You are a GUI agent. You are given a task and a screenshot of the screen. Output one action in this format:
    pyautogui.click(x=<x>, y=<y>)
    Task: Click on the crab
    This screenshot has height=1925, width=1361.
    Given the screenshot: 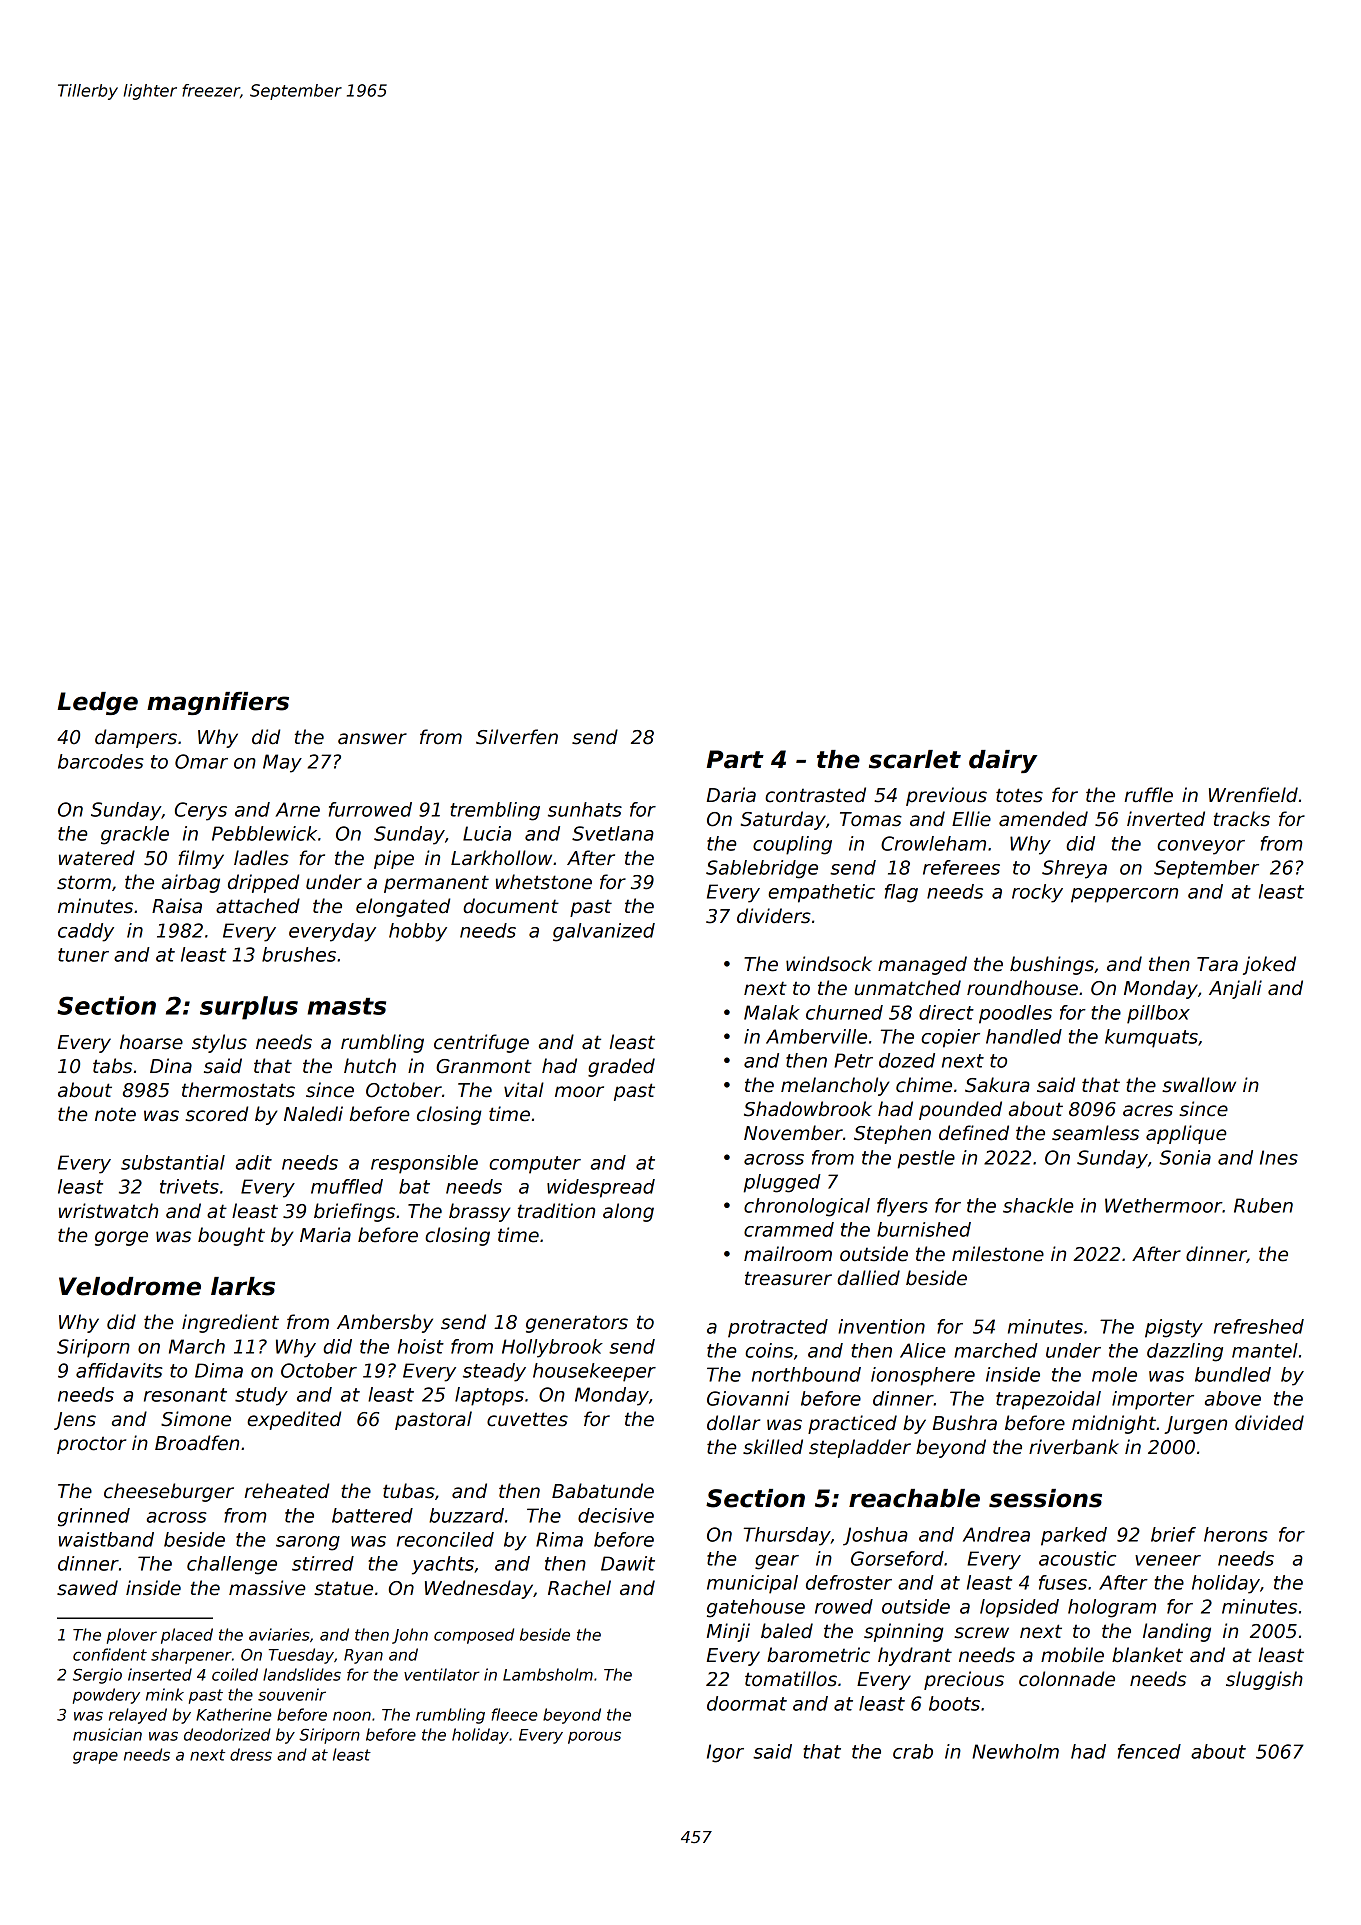 What is the action you would take?
    pyautogui.click(x=913, y=1751)
